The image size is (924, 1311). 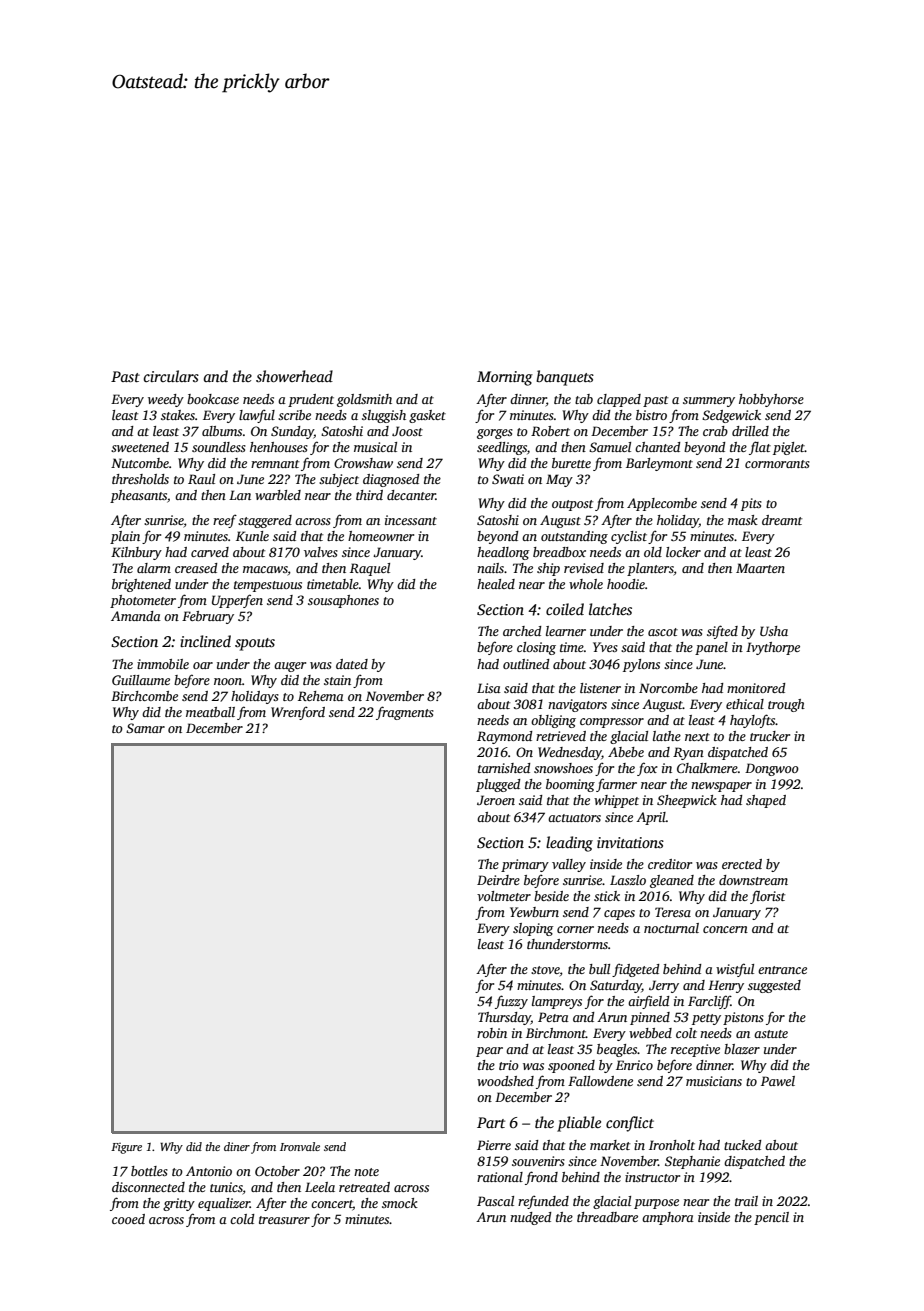 What do you see at coordinates (565, 378) in the screenshot?
I see `banquets` at bounding box center [565, 378].
